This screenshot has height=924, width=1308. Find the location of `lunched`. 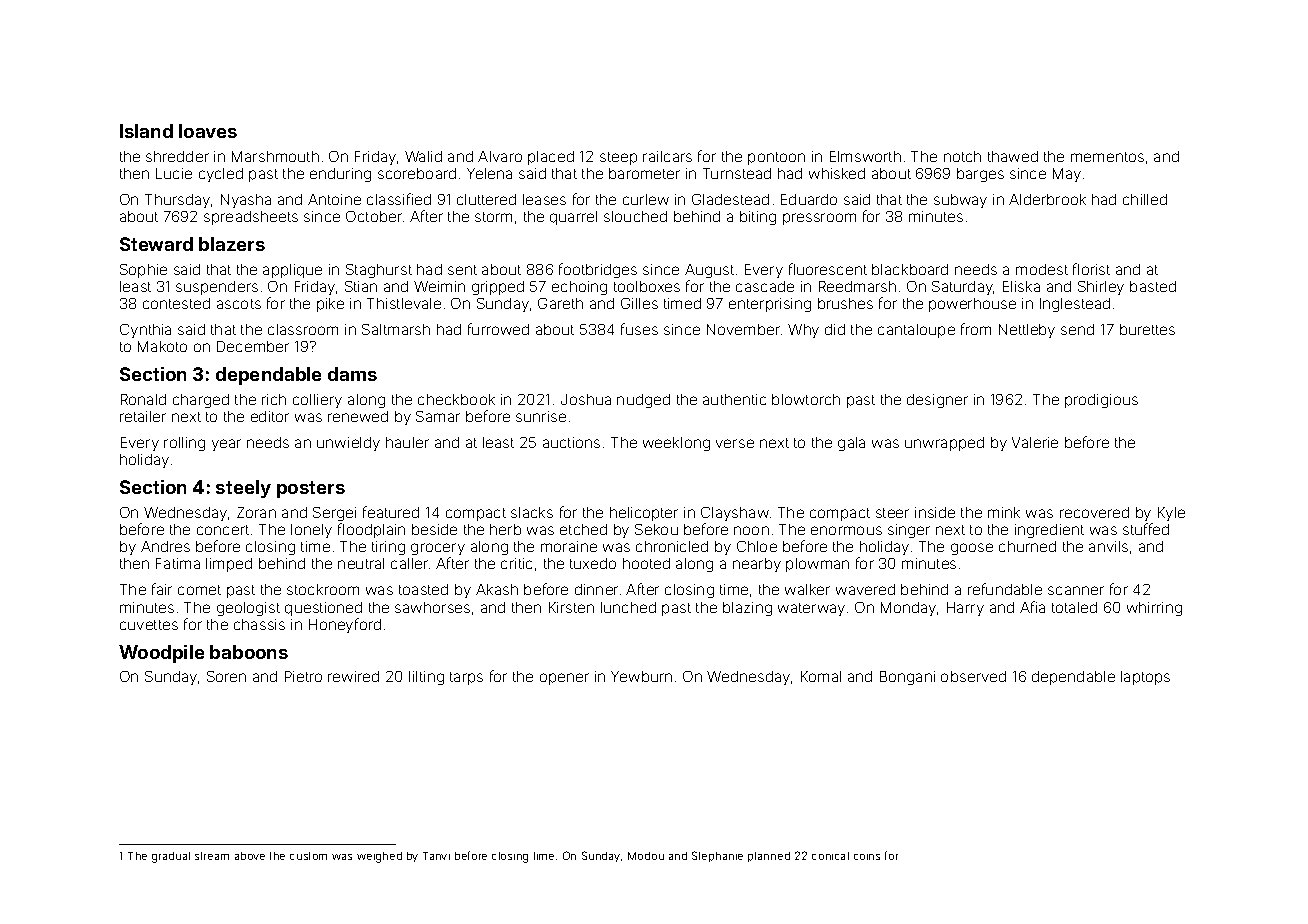

lunched is located at coordinates (628, 607).
